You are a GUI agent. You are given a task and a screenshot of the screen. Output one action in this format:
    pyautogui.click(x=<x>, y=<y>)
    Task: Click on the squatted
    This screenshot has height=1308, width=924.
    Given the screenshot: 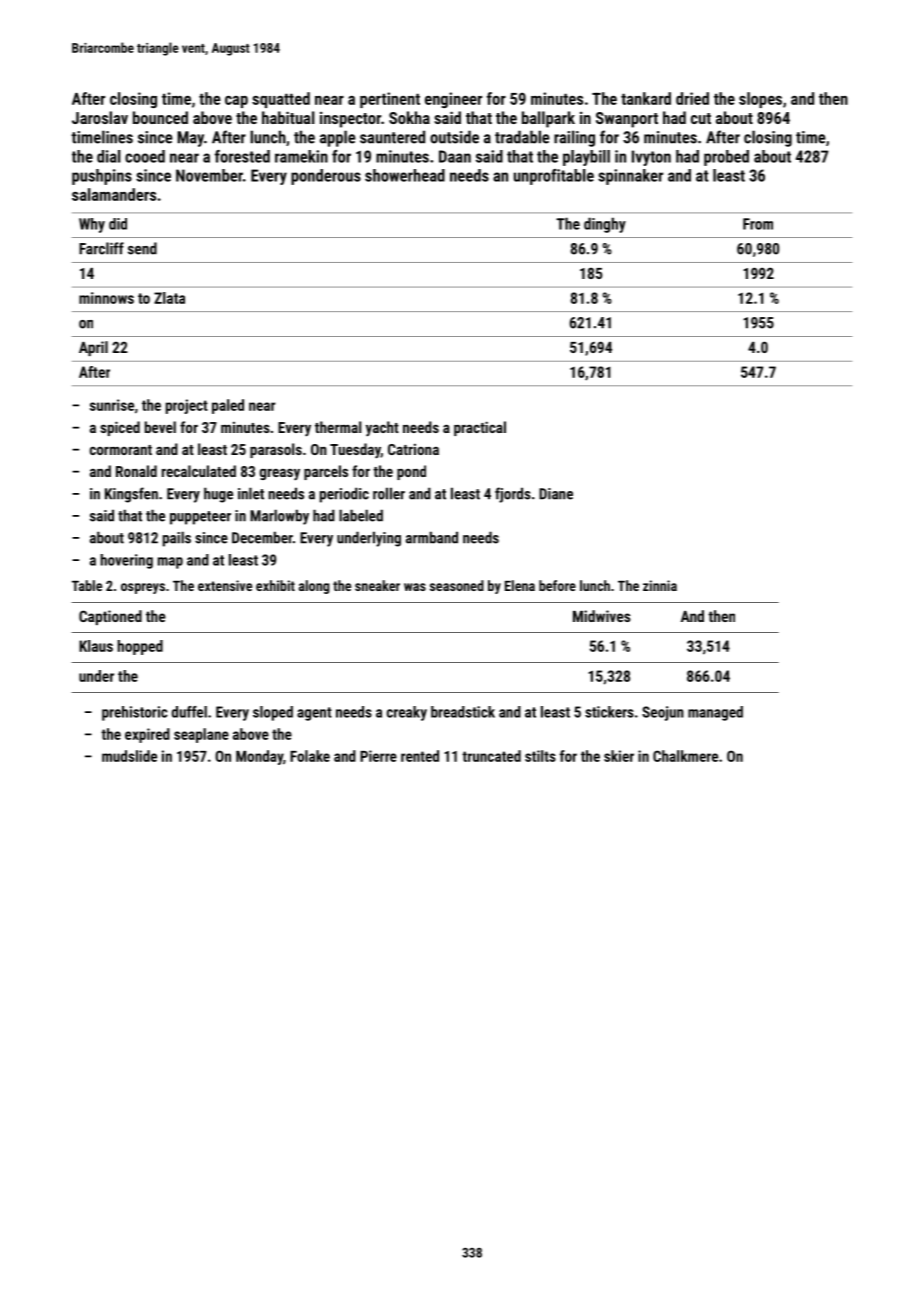 What is the action you would take?
    pyautogui.click(x=281, y=100)
